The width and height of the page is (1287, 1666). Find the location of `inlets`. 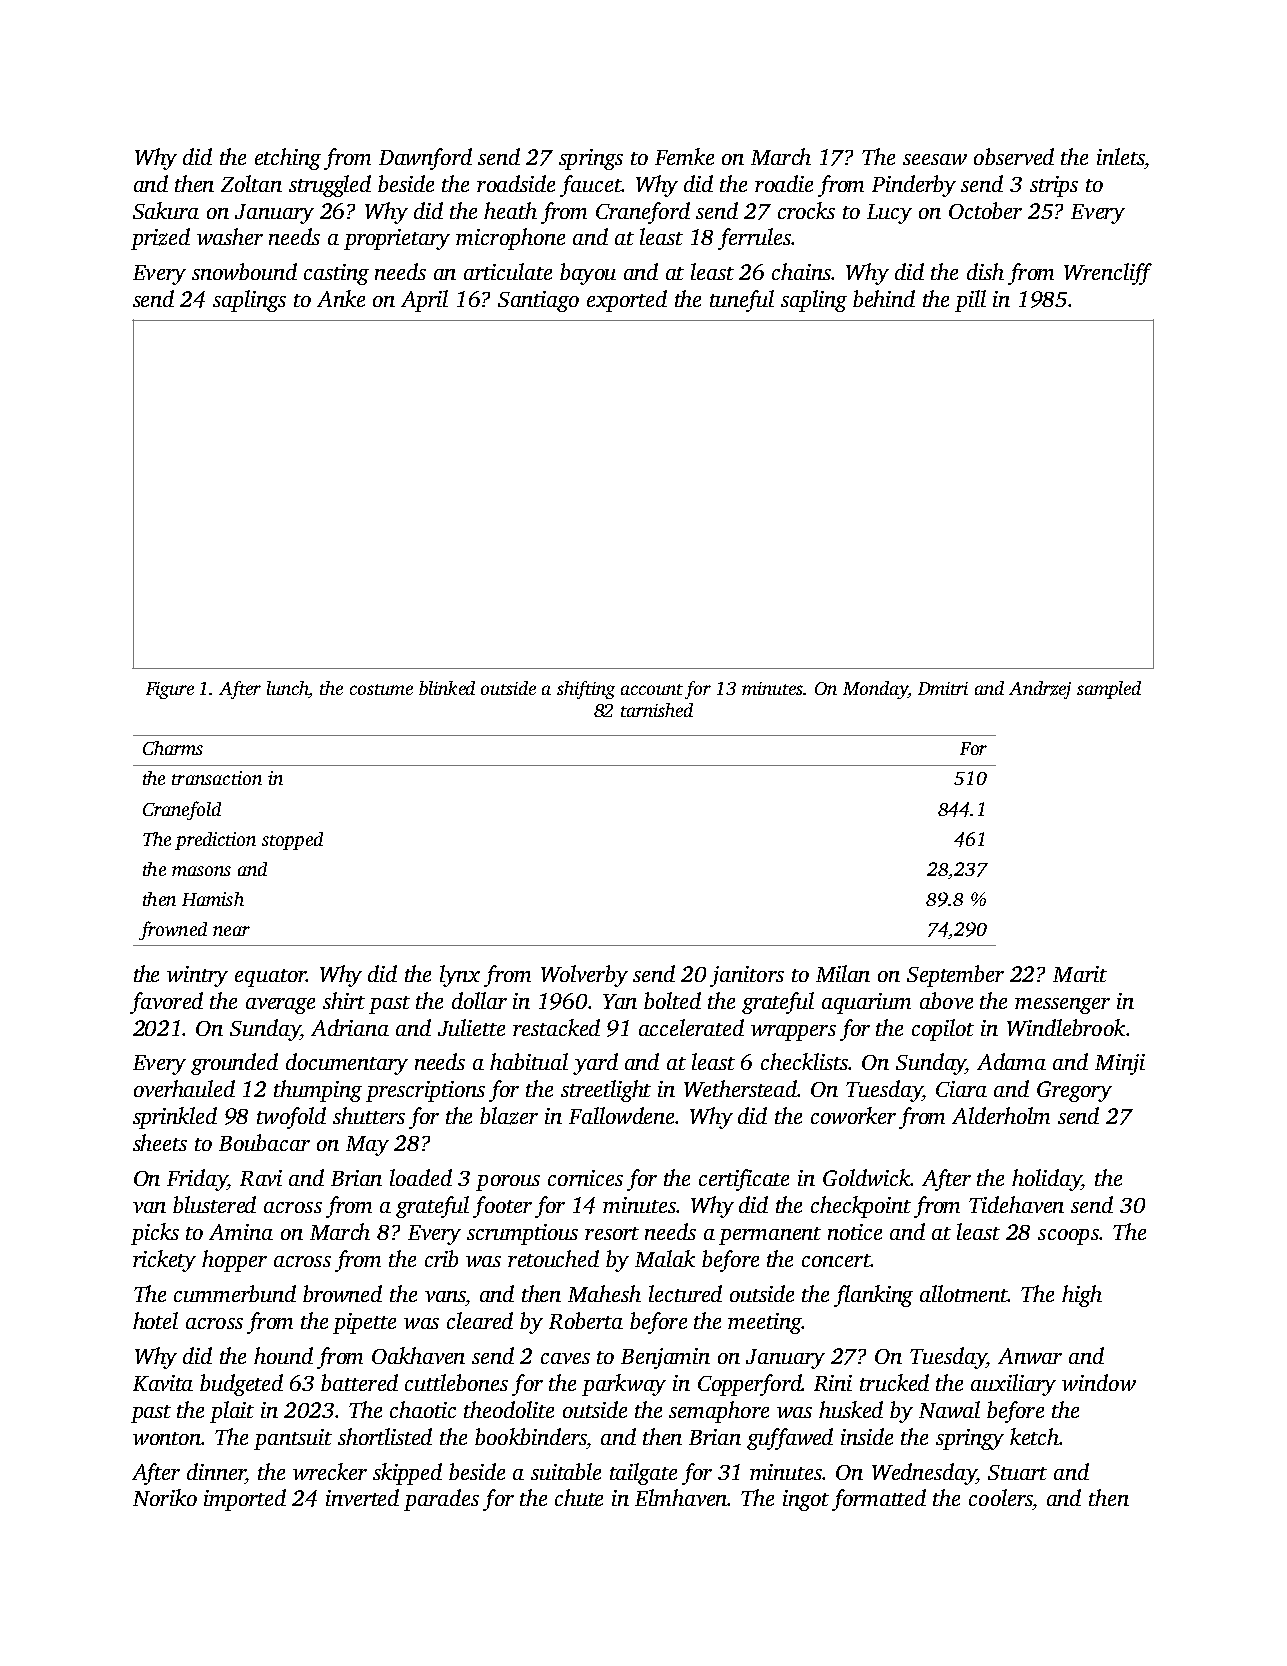

inlets is located at coordinates (1120, 156).
